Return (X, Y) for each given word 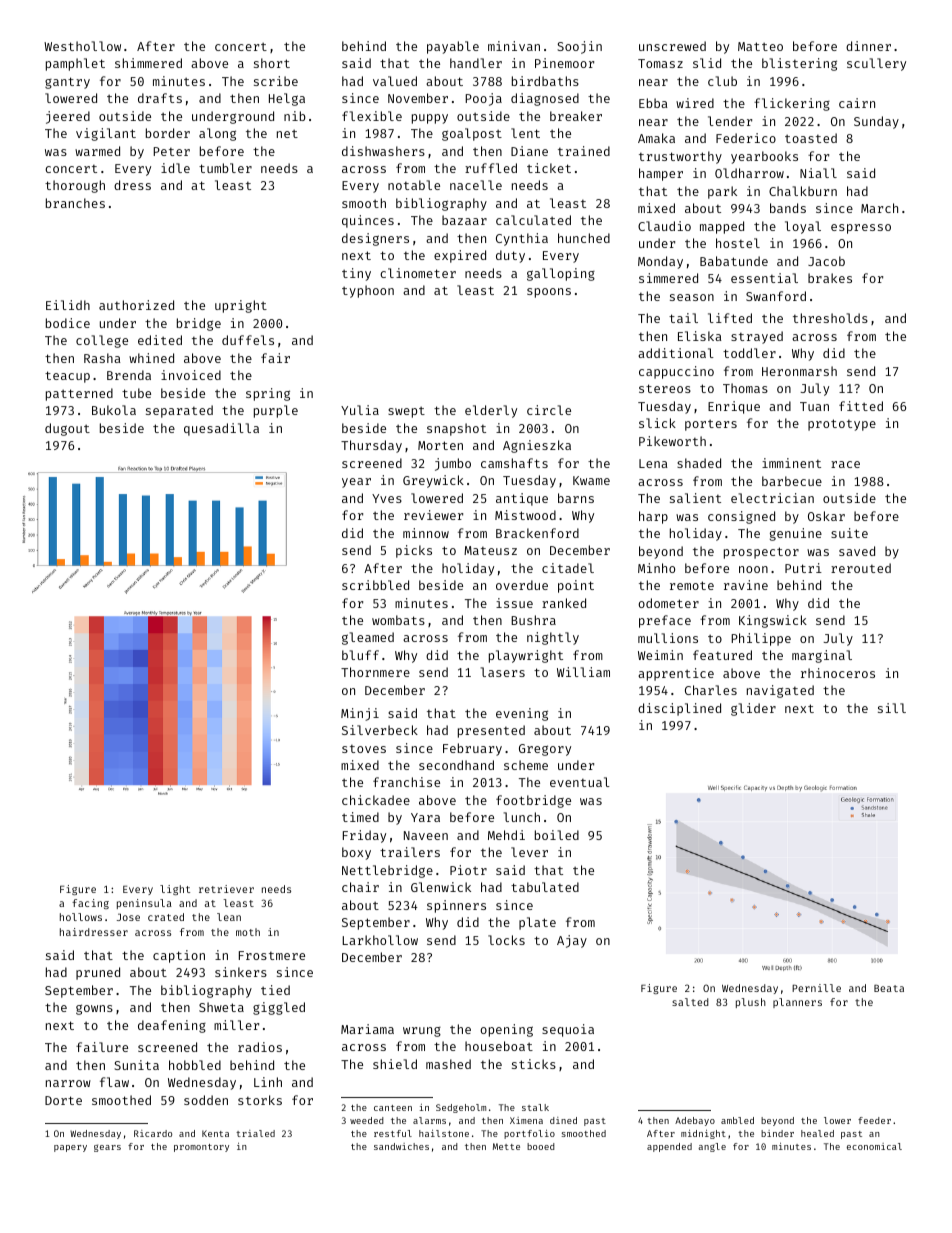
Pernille (816, 988)
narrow (68, 1083)
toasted (811, 138)
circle (549, 410)
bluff (360, 655)
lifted (730, 318)
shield (395, 1064)
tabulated (545, 887)
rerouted (861, 568)
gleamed (368, 638)
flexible (372, 116)
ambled (737, 1120)
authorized (136, 305)
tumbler (225, 168)
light (175, 890)
